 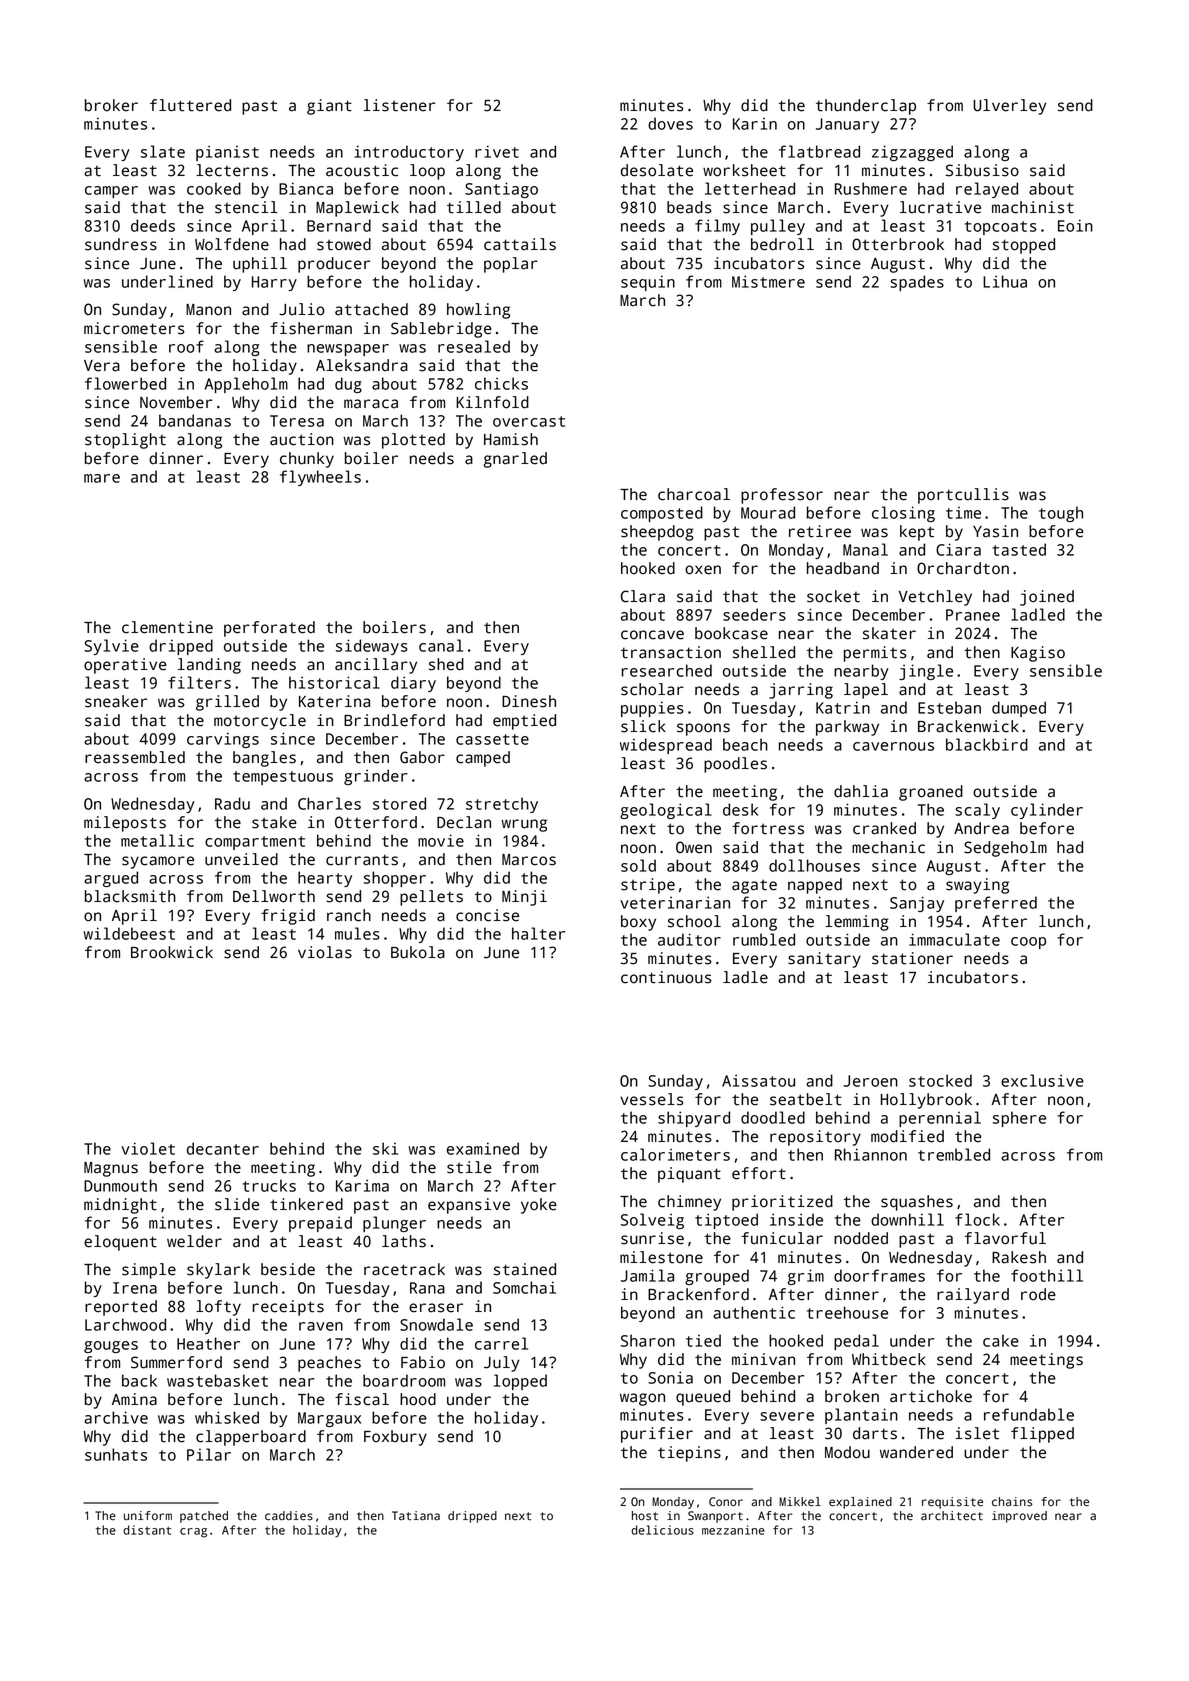 I want to click on chicks, so click(x=501, y=383).
